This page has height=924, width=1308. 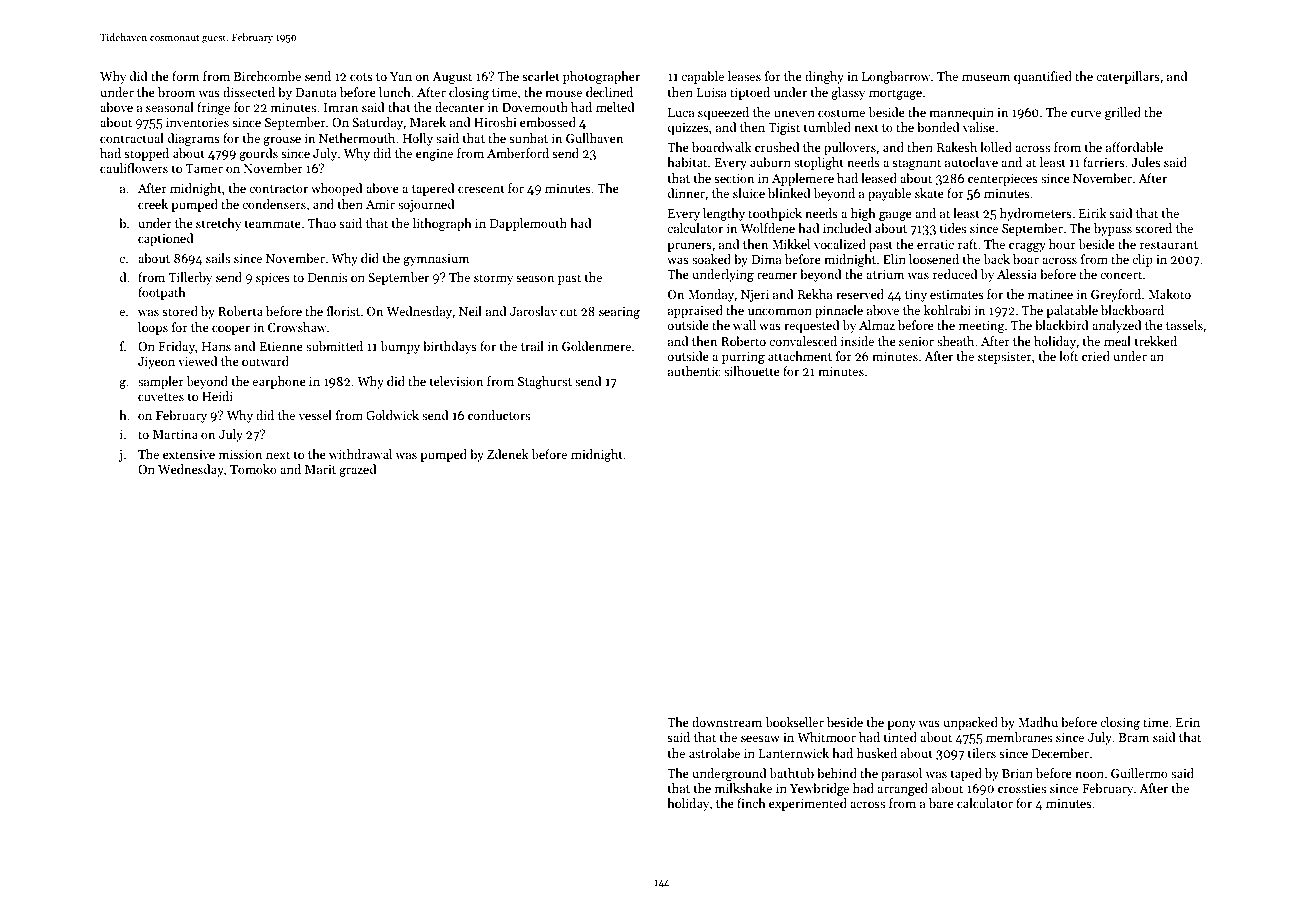 I want to click on experimented, so click(x=808, y=804).
